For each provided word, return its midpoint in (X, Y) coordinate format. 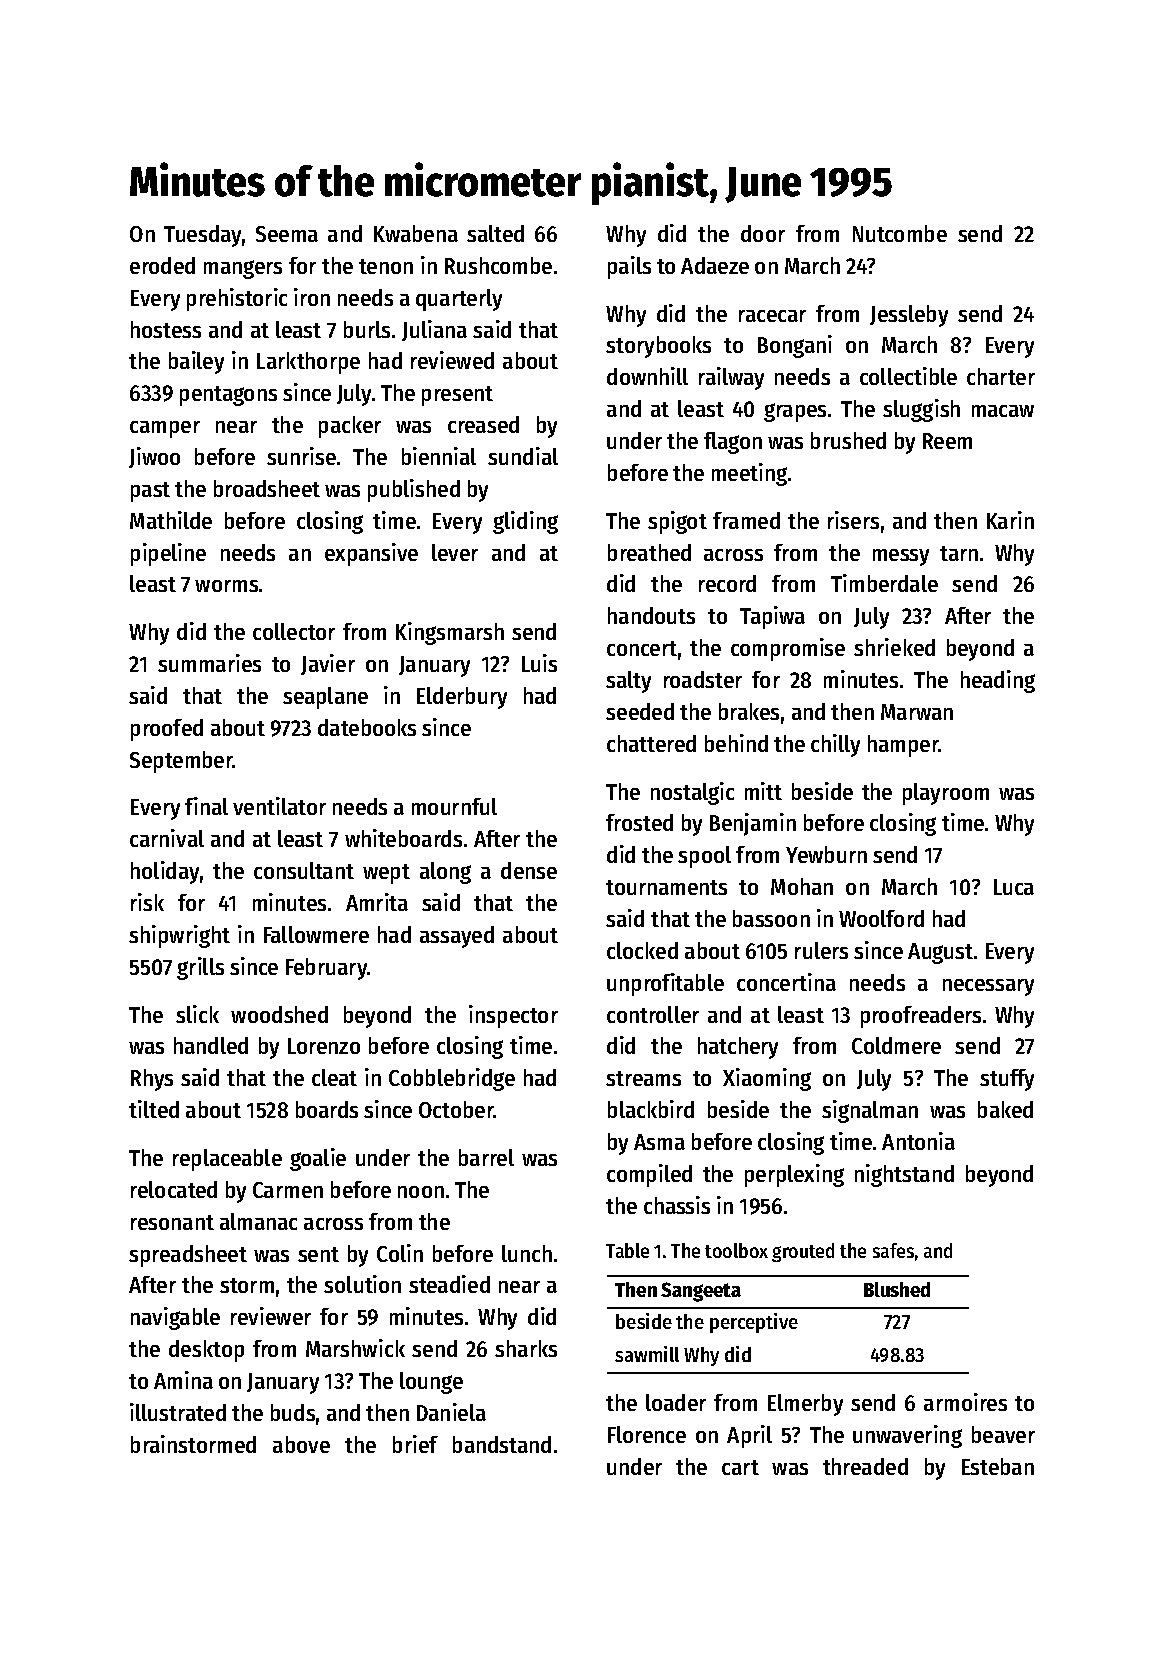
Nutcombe (900, 233)
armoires (965, 1402)
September (181, 762)
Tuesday (202, 236)
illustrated (178, 1412)
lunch (527, 1253)
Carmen (288, 1190)
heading (998, 681)
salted (495, 233)
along (445, 873)
